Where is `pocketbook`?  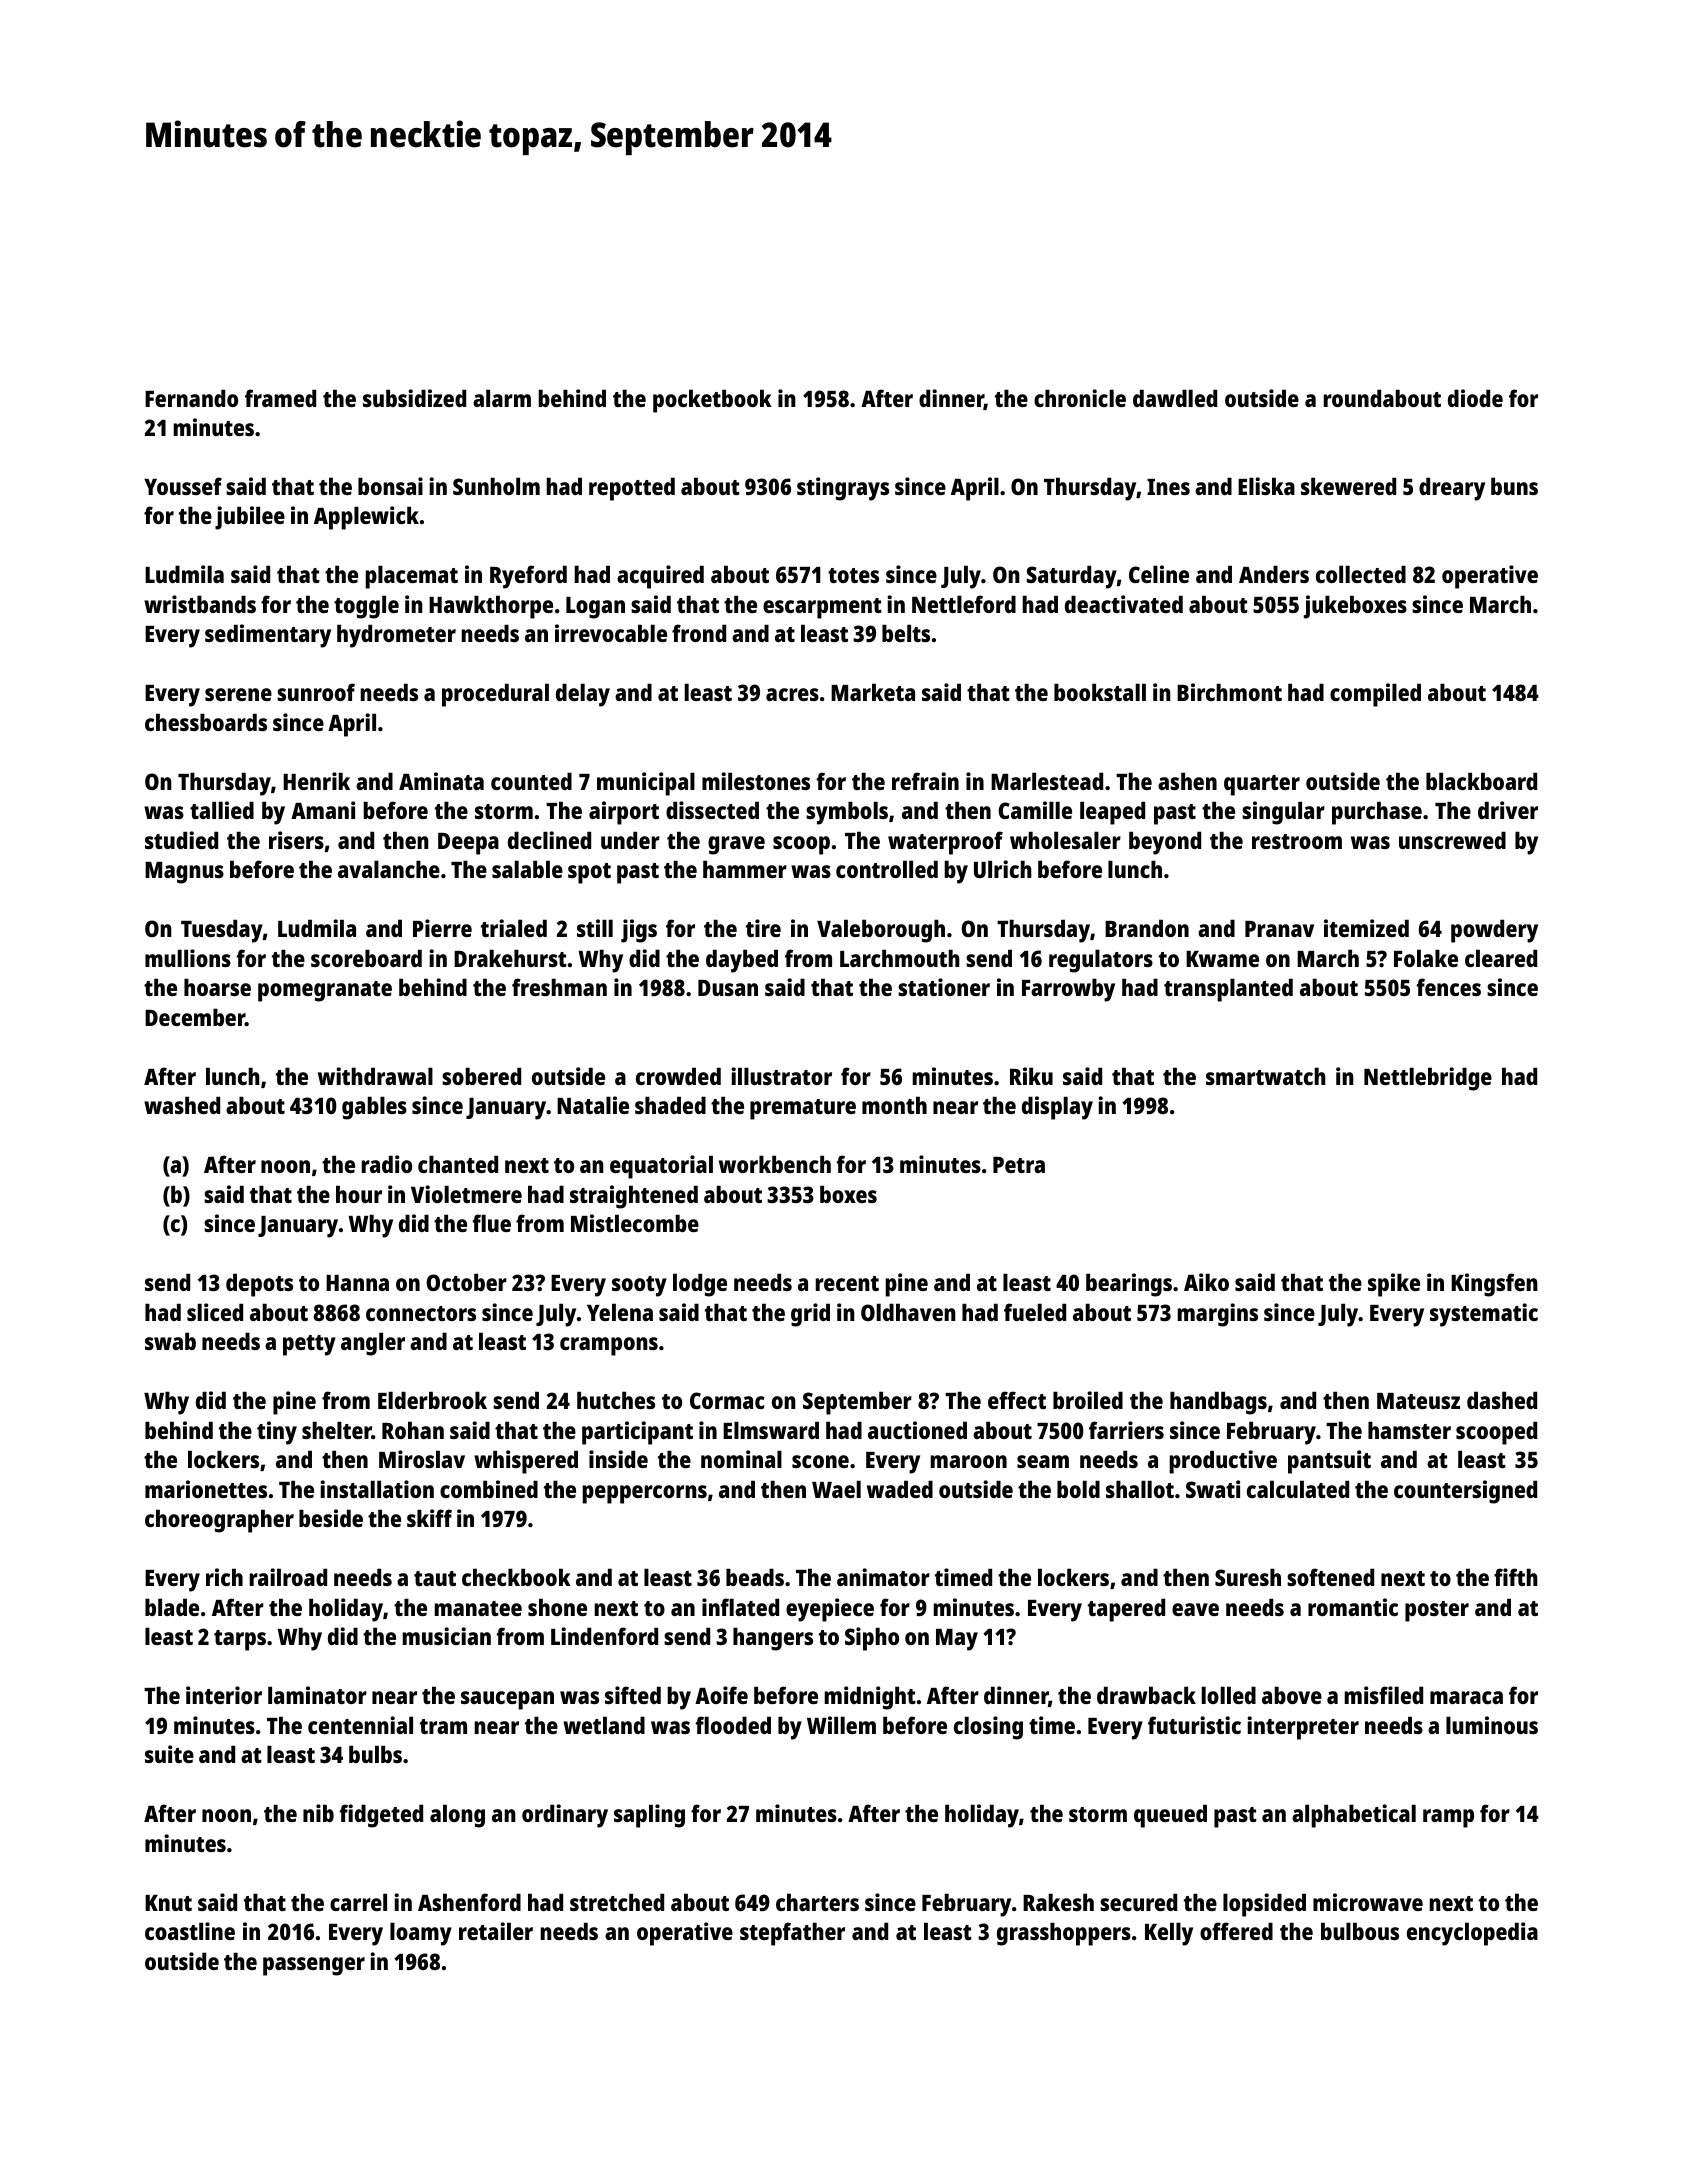
pocketbook is located at coordinates (712, 401).
